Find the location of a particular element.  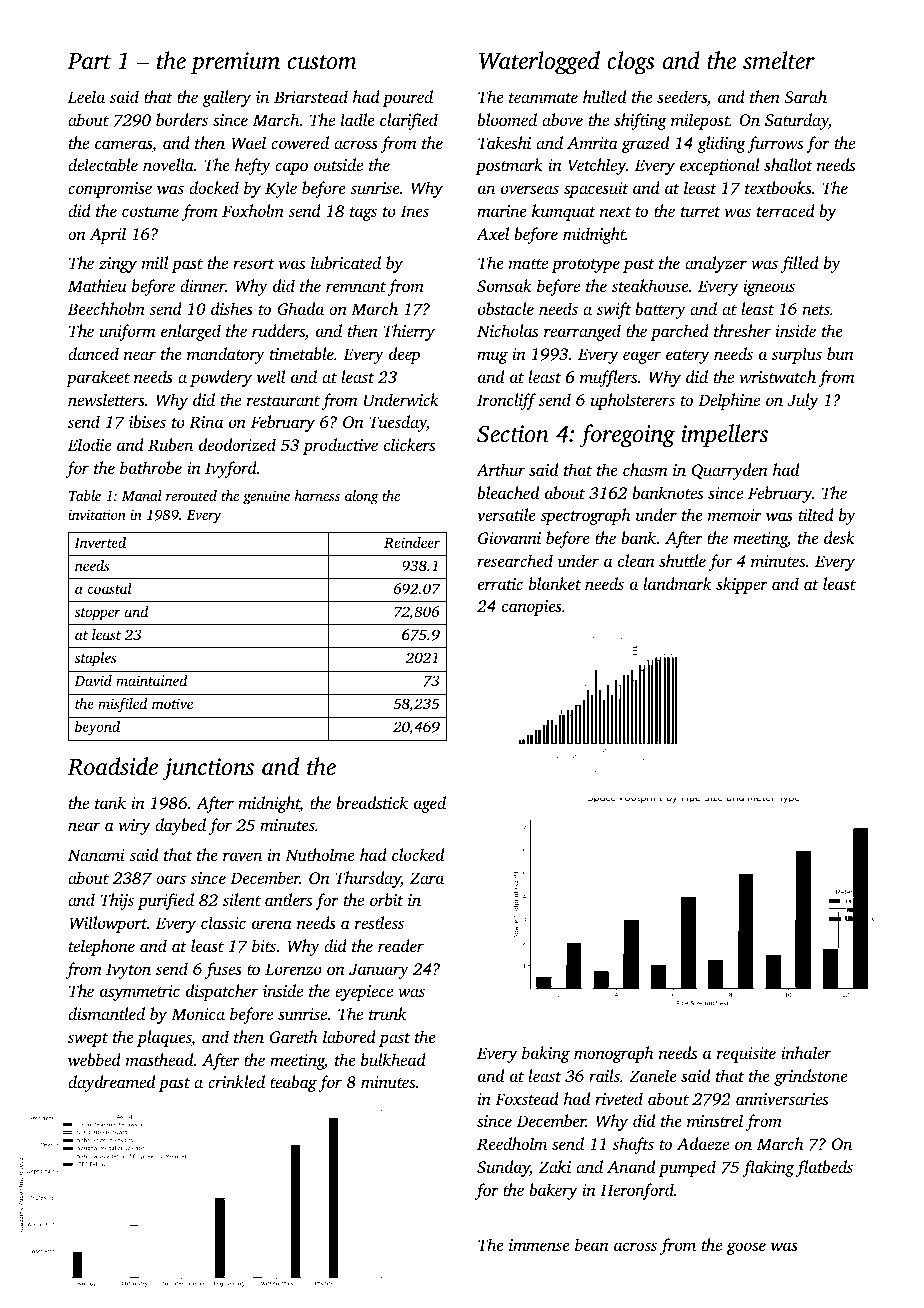

Ines is located at coordinates (415, 211).
